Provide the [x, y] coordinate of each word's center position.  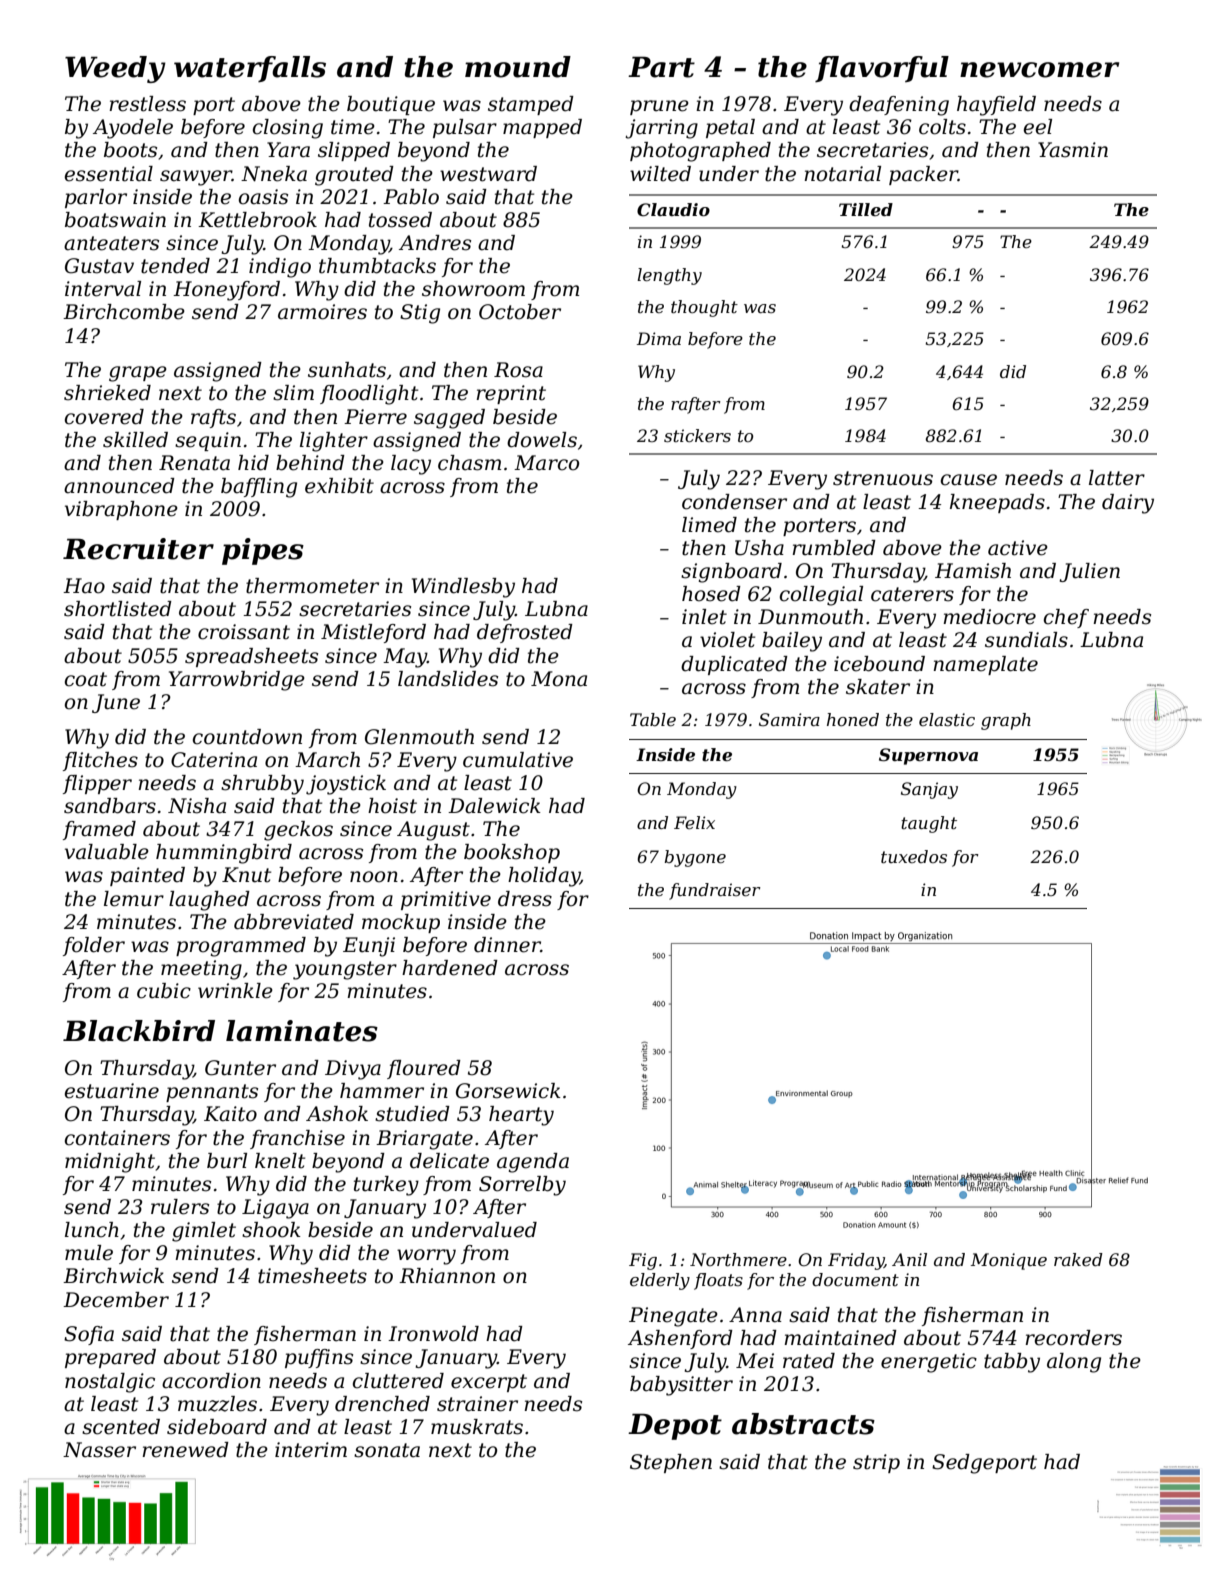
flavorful [882, 69]
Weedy [115, 69]
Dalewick [494, 806]
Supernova [928, 756]
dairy [1128, 504]
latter [1117, 478]
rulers [180, 1207]
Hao [84, 586]
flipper [97, 784]
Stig [420, 314]
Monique [1009, 1261]
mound [518, 67]
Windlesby [463, 588]
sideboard [217, 1427]
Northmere [738, 1260]
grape [138, 374]
